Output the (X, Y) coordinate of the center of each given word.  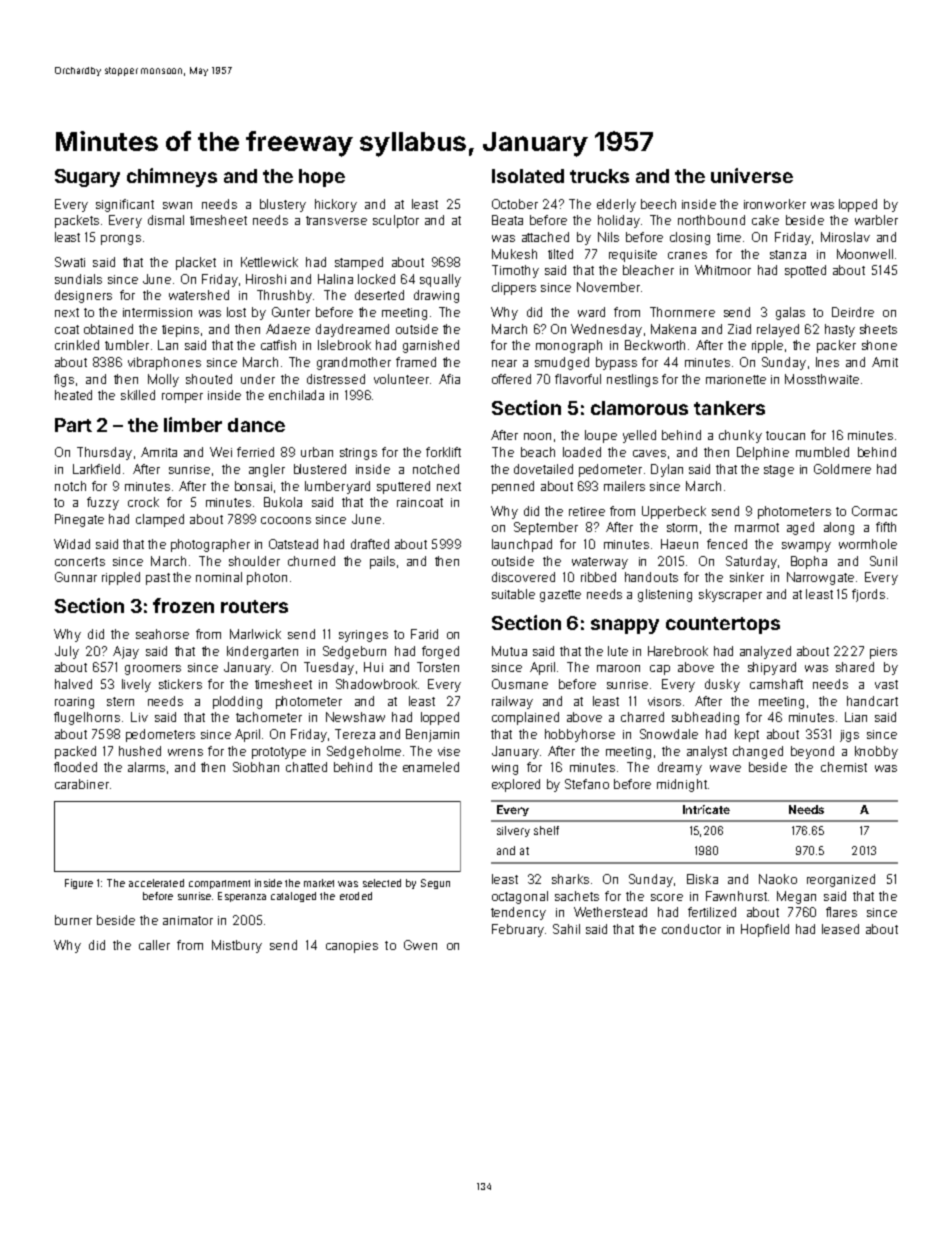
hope (322, 178)
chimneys (172, 177)
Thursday (104, 453)
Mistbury (237, 946)
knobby (876, 752)
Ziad (739, 329)
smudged (562, 363)
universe (752, 175)
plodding (237, 702)
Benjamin (432, 735)
